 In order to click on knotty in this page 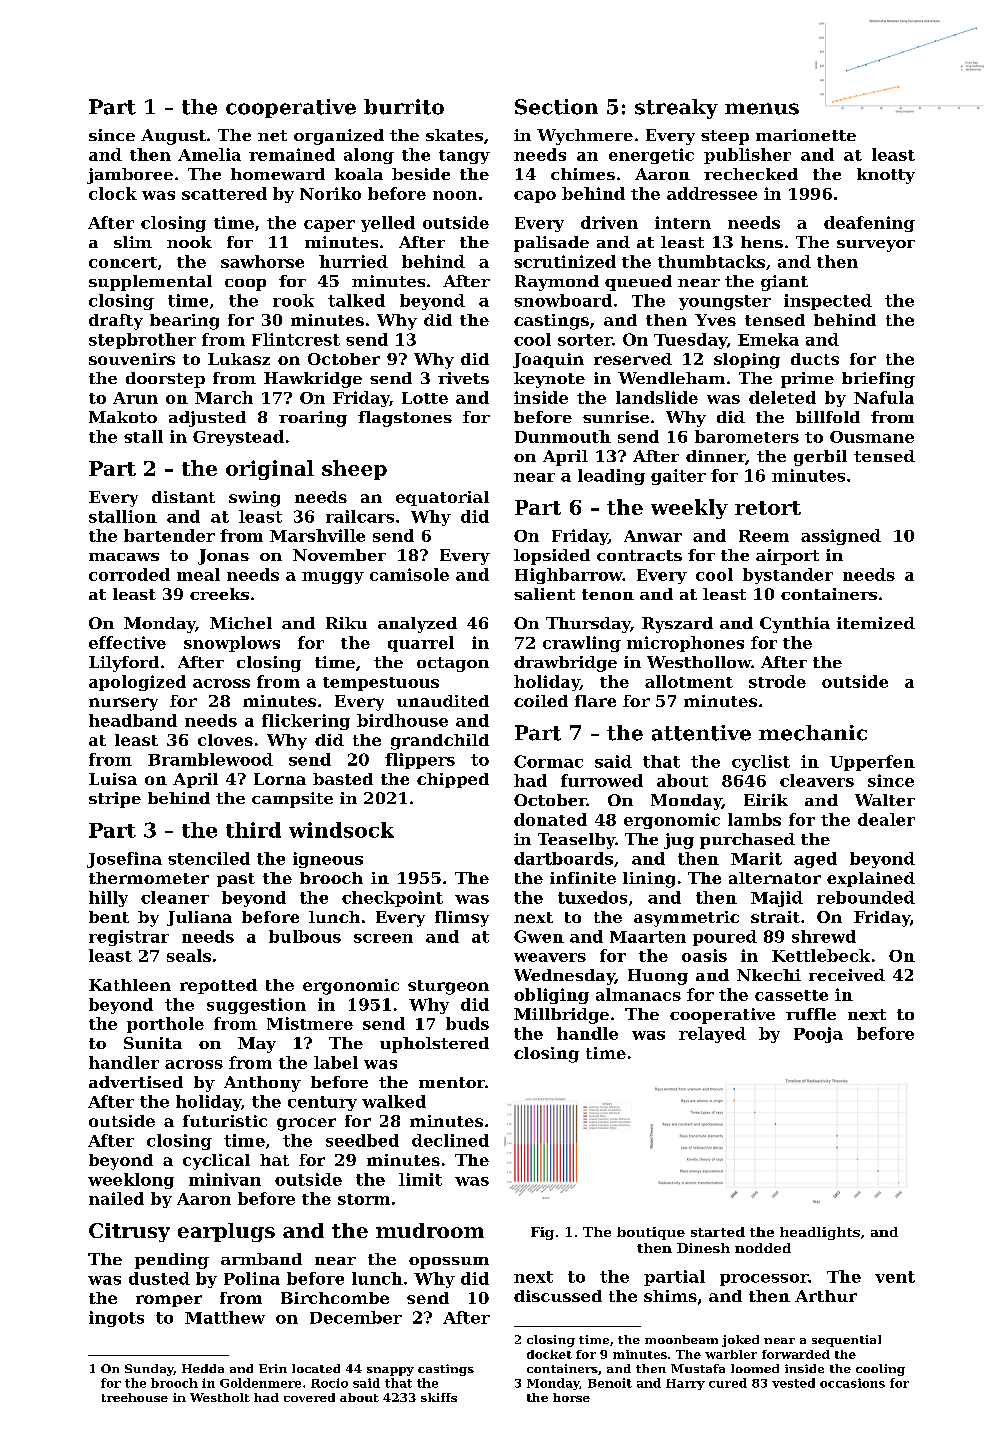, I will do `click(886, 176)`.
